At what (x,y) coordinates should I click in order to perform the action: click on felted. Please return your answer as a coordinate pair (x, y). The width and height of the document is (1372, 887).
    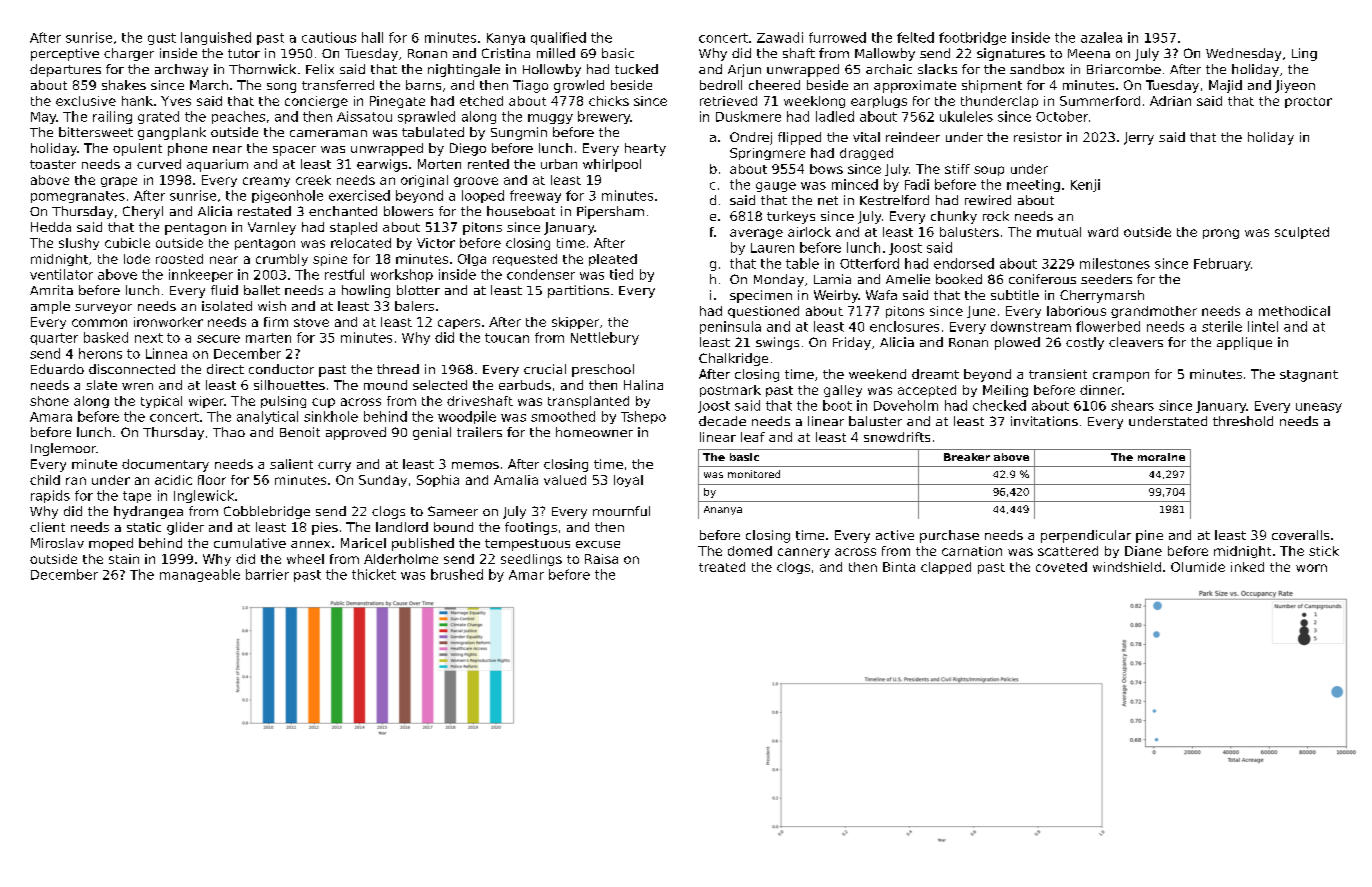
    Looking at the image, I should click on (915, 37).
